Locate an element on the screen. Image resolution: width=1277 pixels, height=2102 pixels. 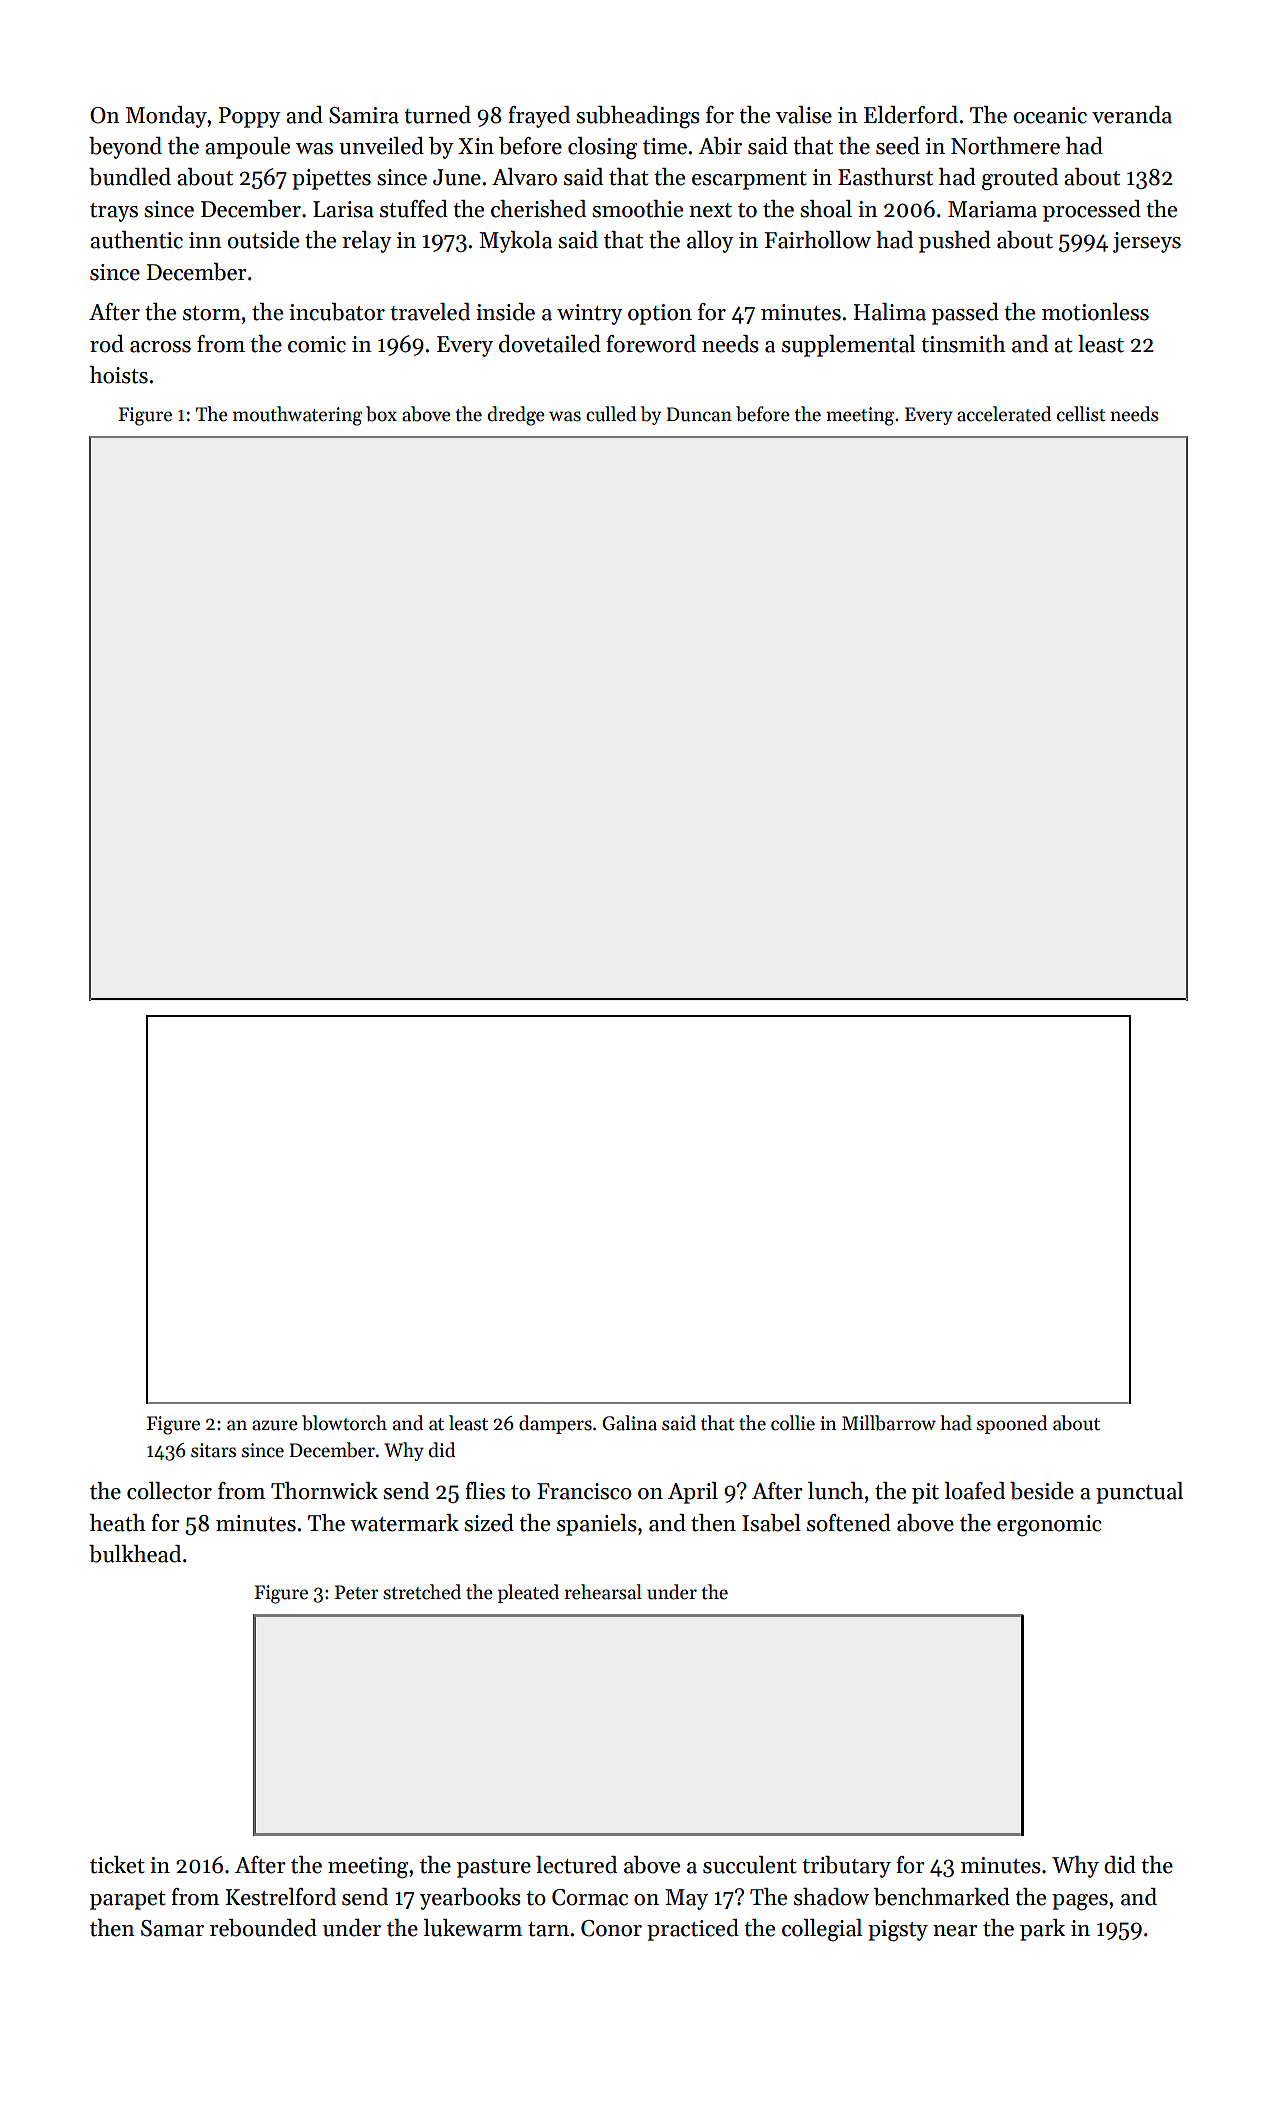
culled is located at coordinates (611, 414).
